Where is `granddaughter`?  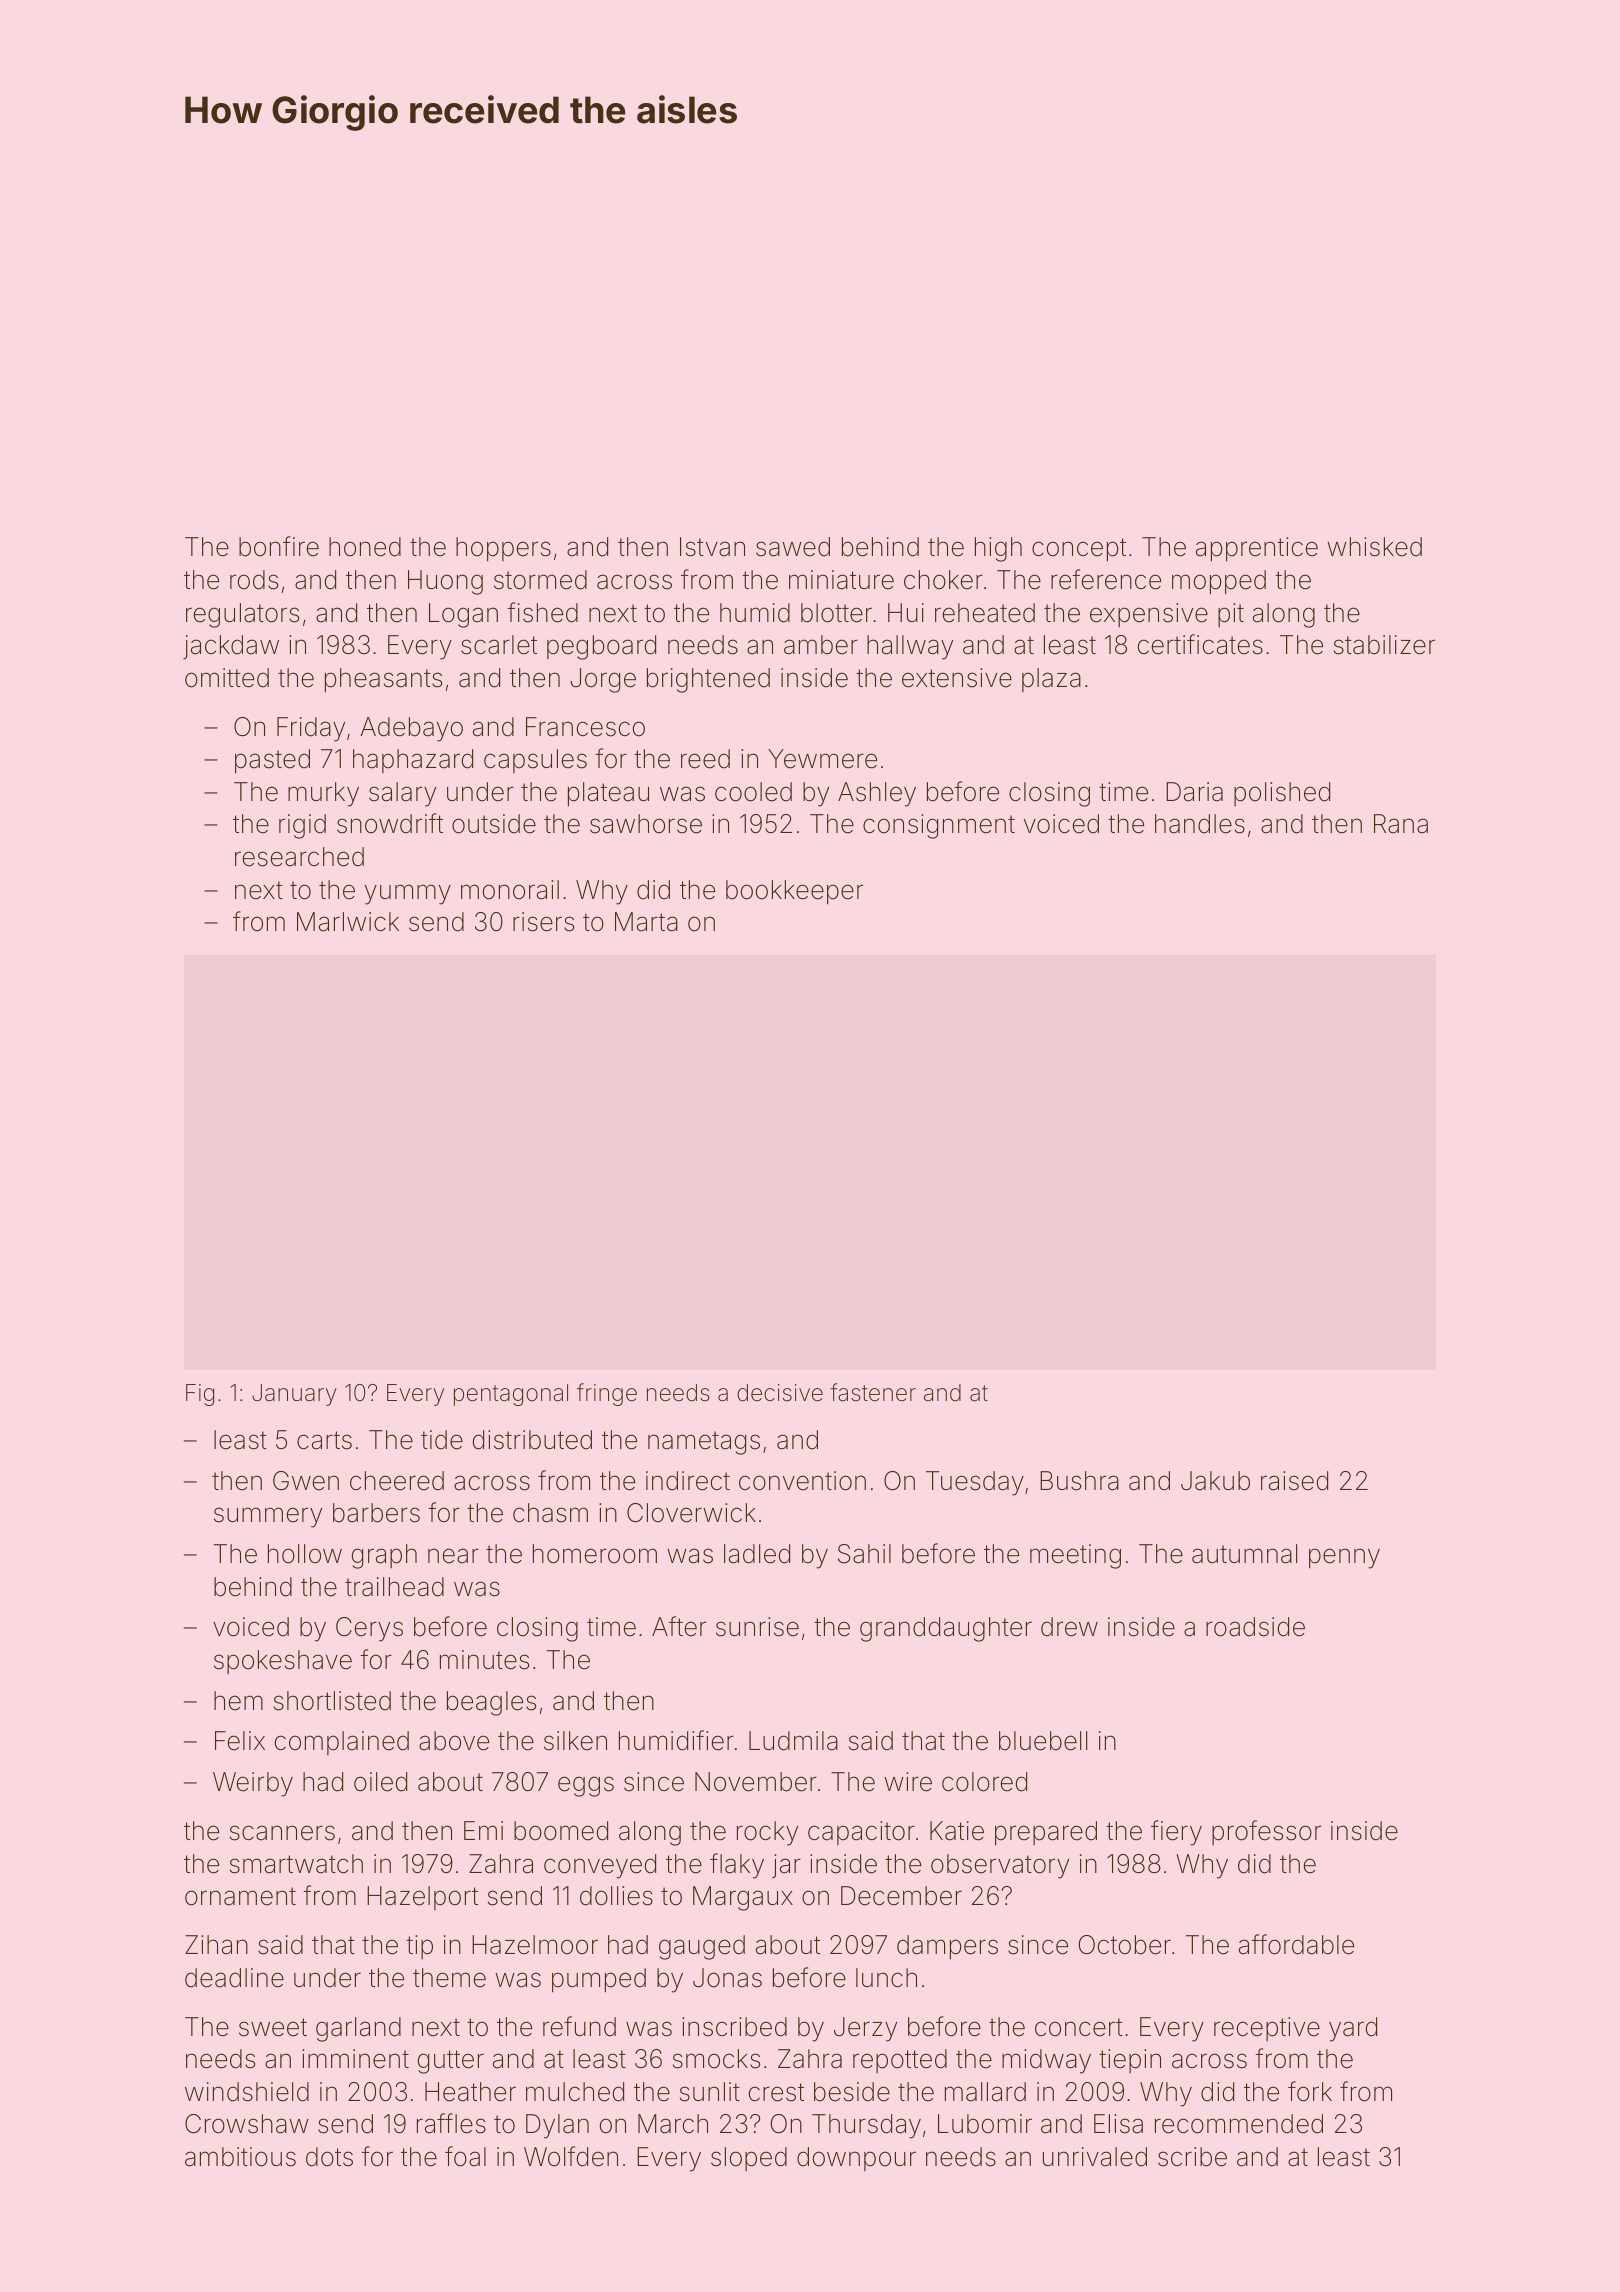
granddaughter is located at coordinates (946, 1629).
